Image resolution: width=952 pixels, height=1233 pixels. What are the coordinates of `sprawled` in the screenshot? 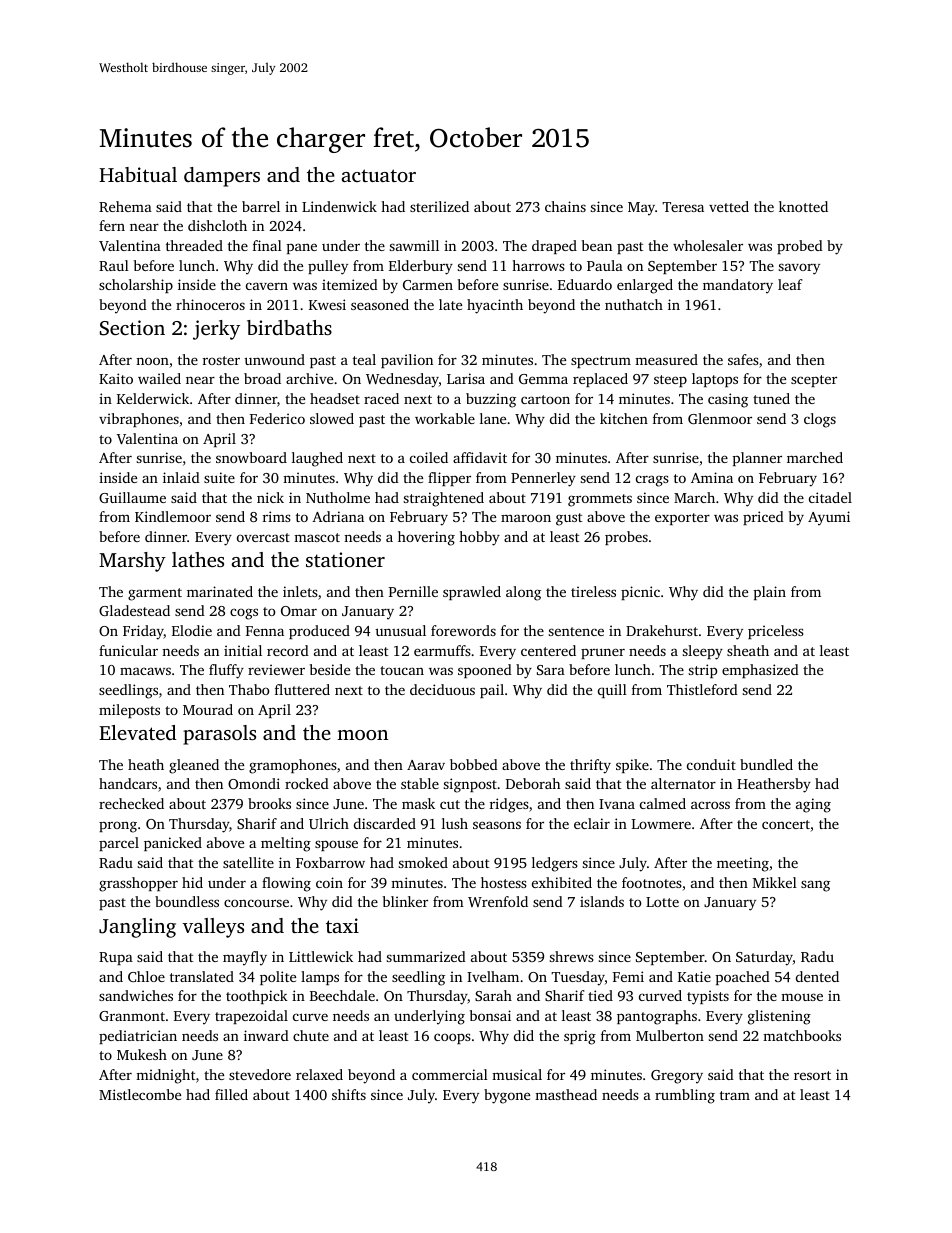 It's located at (472, 593).
